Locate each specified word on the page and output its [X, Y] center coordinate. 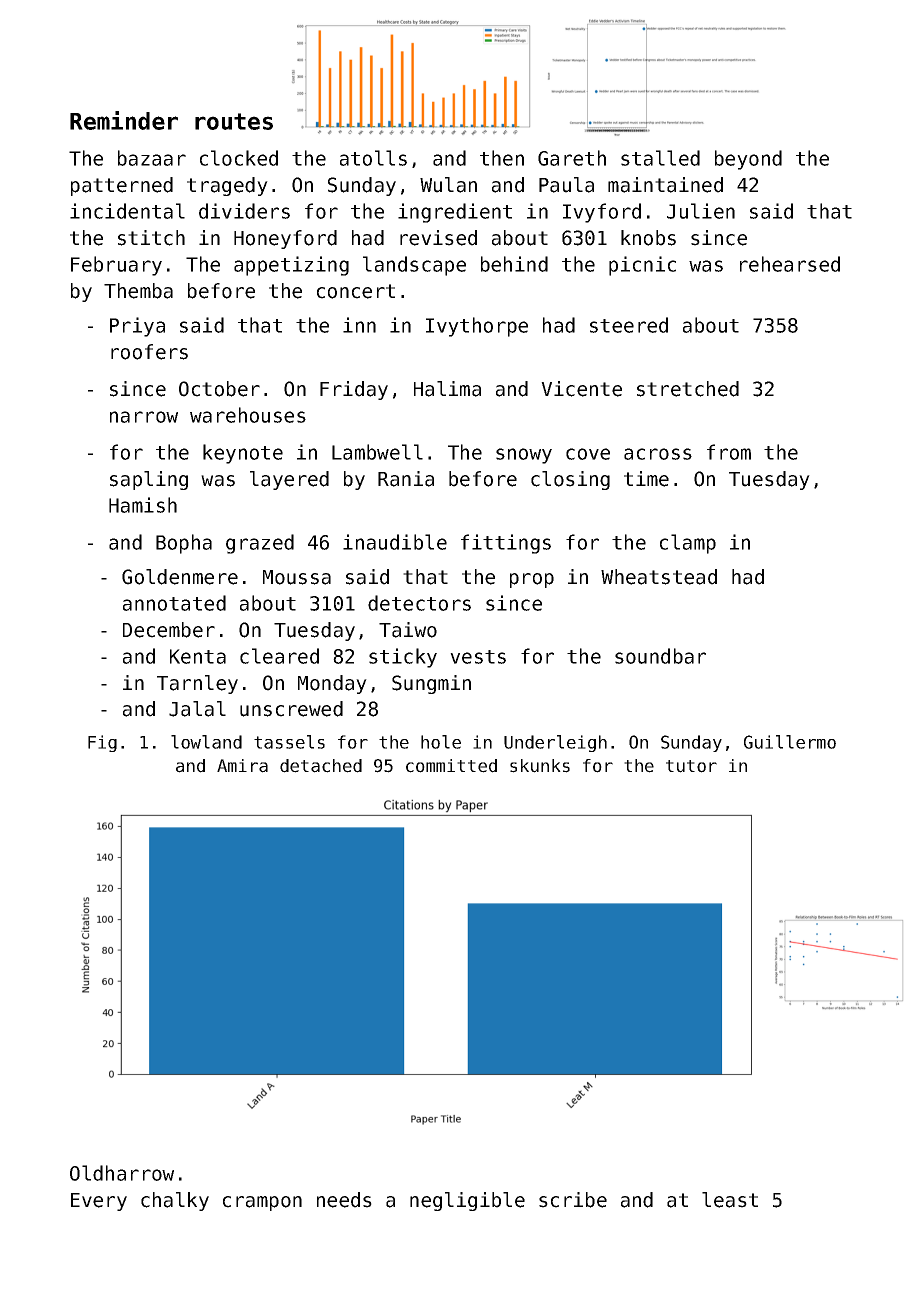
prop [532, 580]
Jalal [197, 709]
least [730, 1200]
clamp [688, 544]
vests [478, 657]
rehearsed [790, 264]
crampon [262, 1203]
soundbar [660, 656]
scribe [573, 1200]
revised [438, 238]
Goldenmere [180, 577]
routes [234, 121]
